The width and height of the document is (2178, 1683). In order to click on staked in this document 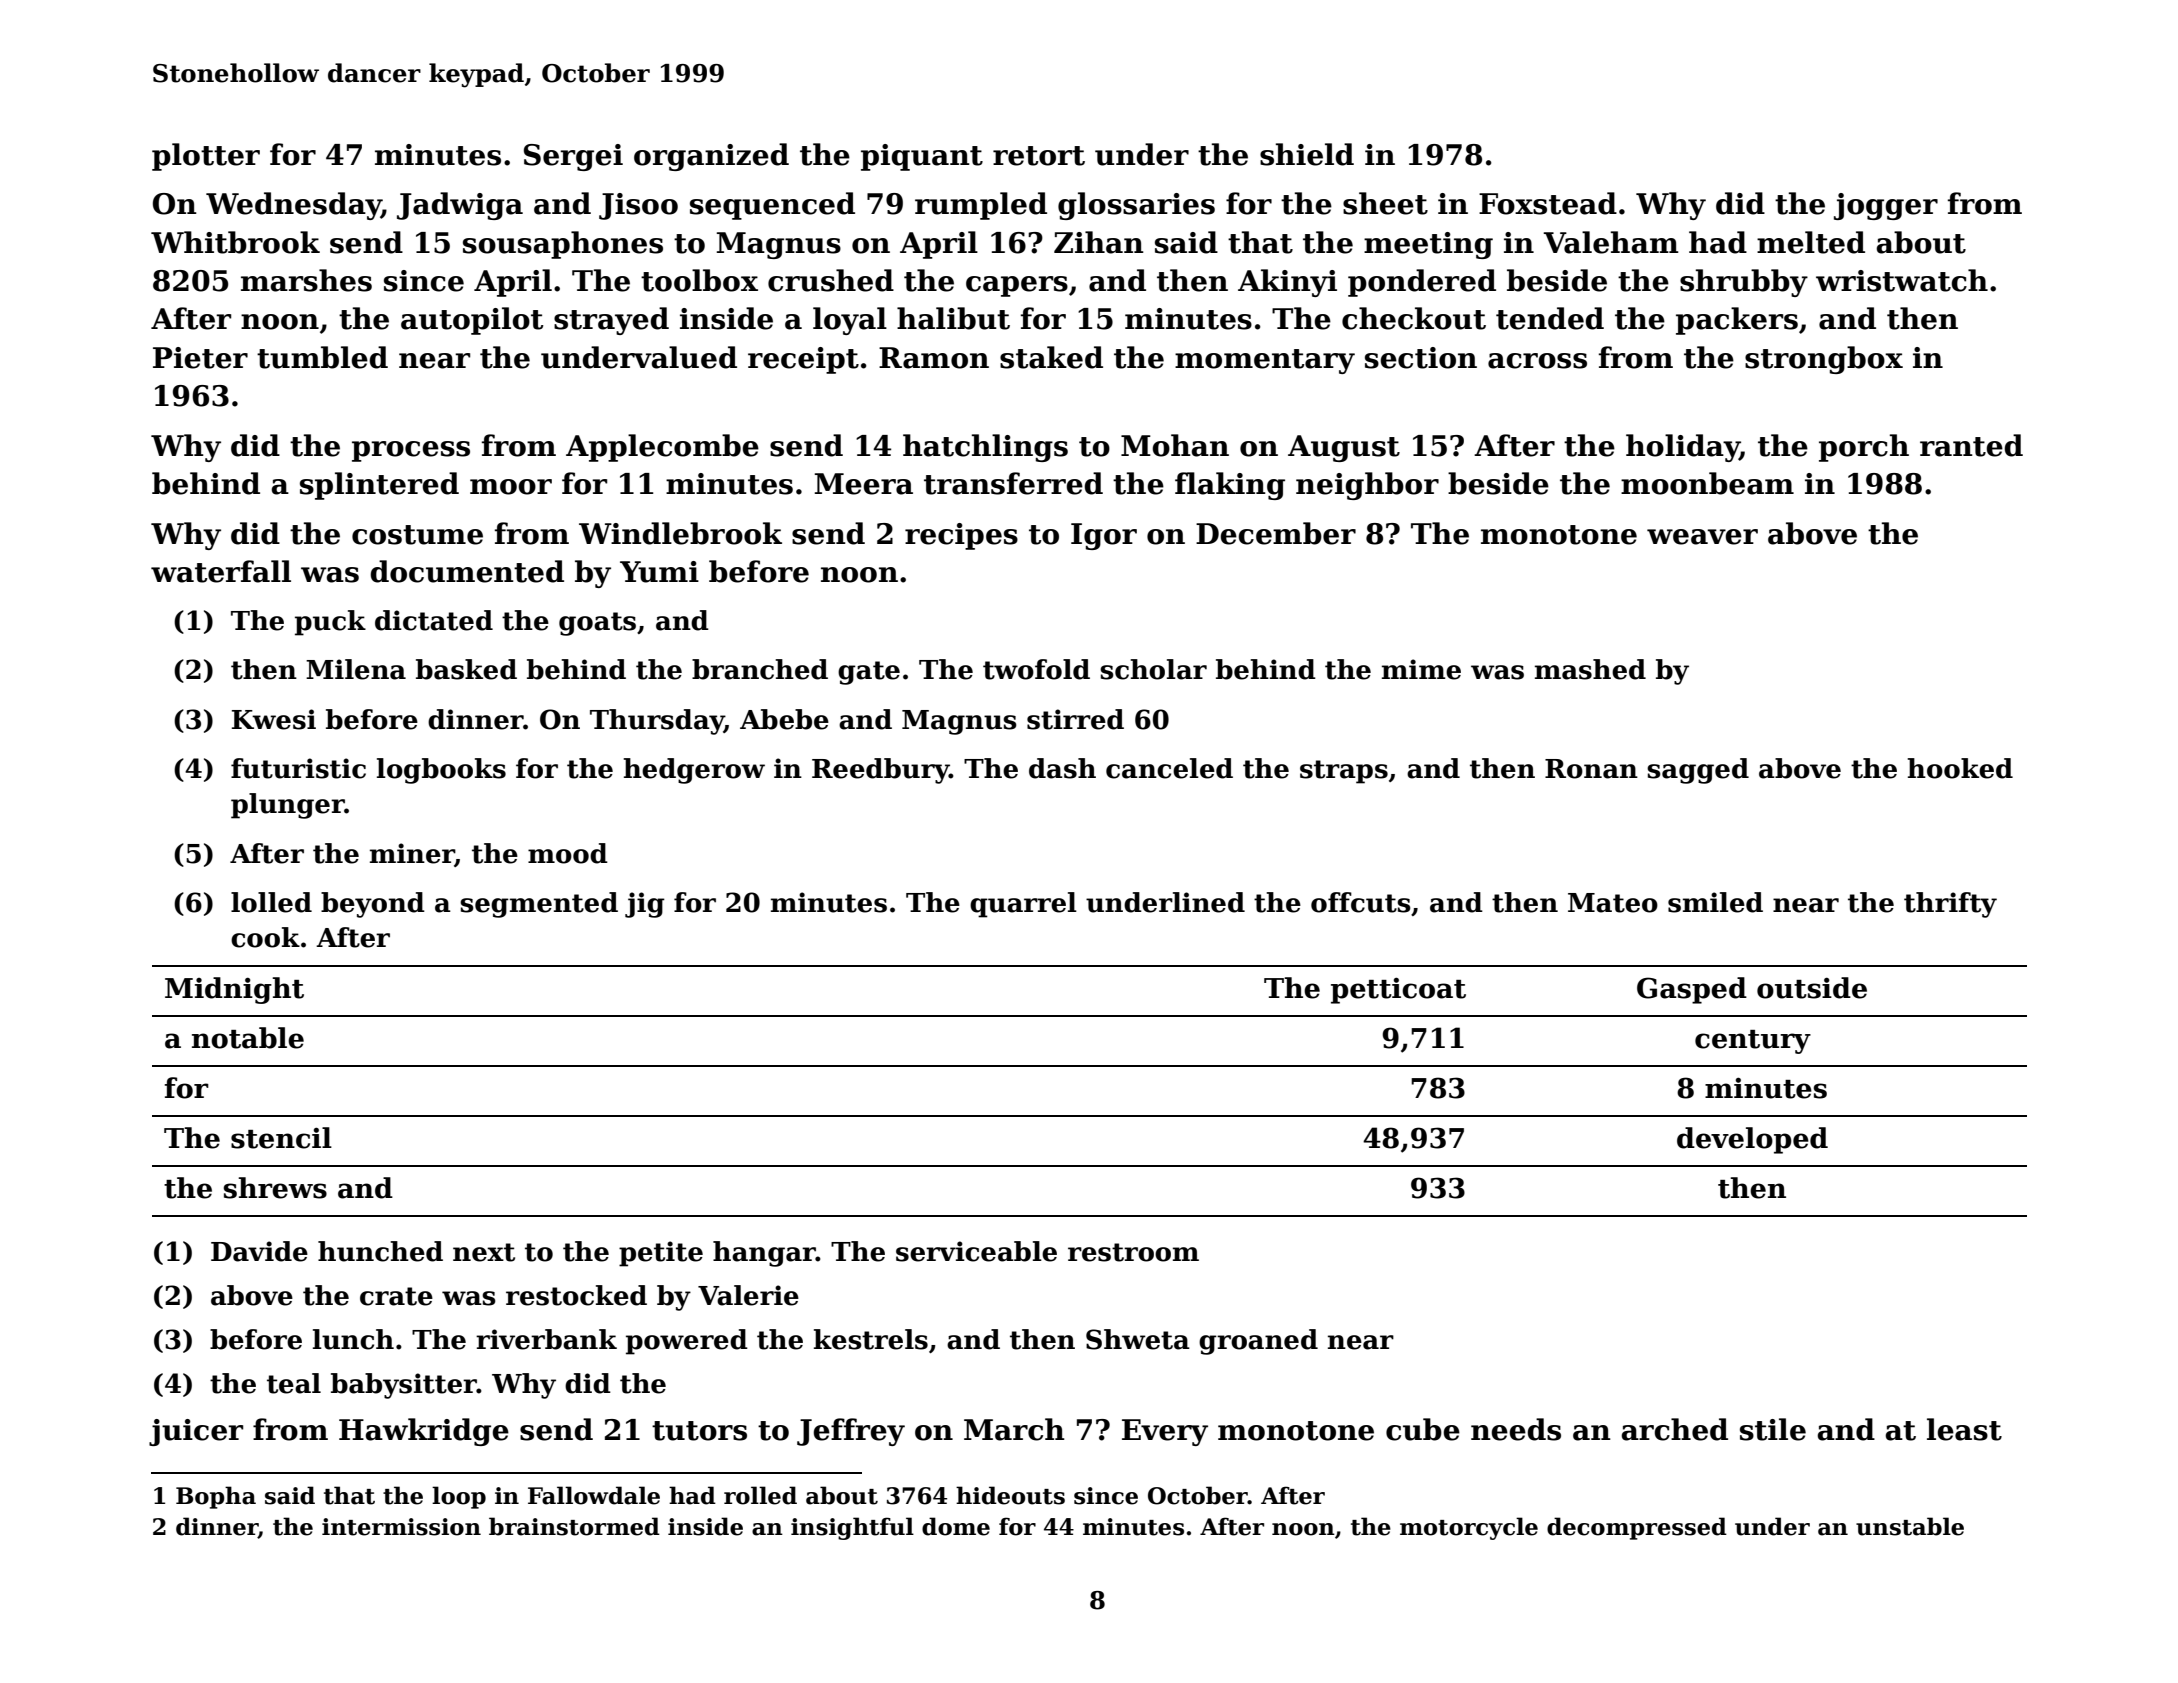, I will do `click(1051, 357)`.
